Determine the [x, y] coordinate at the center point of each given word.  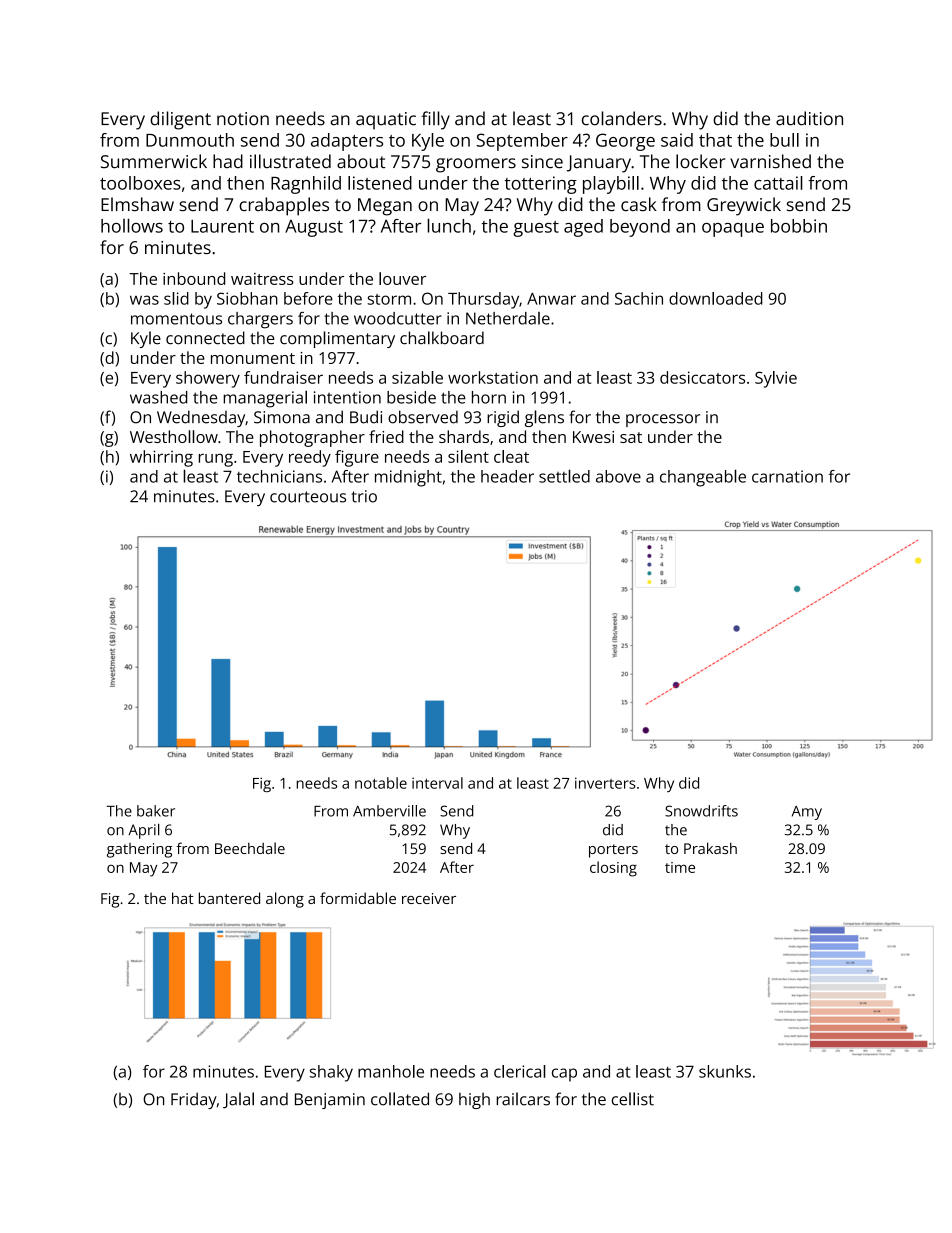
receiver [429, 898]
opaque [733, 230]
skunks [725, 1071]
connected [205, 338]
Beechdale [250, 848]
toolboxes [140, 183]
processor [663, 420]
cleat [511, 456]
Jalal [238, 1100]
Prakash [710, 848]
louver [402, 278]
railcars [523, 1099]
